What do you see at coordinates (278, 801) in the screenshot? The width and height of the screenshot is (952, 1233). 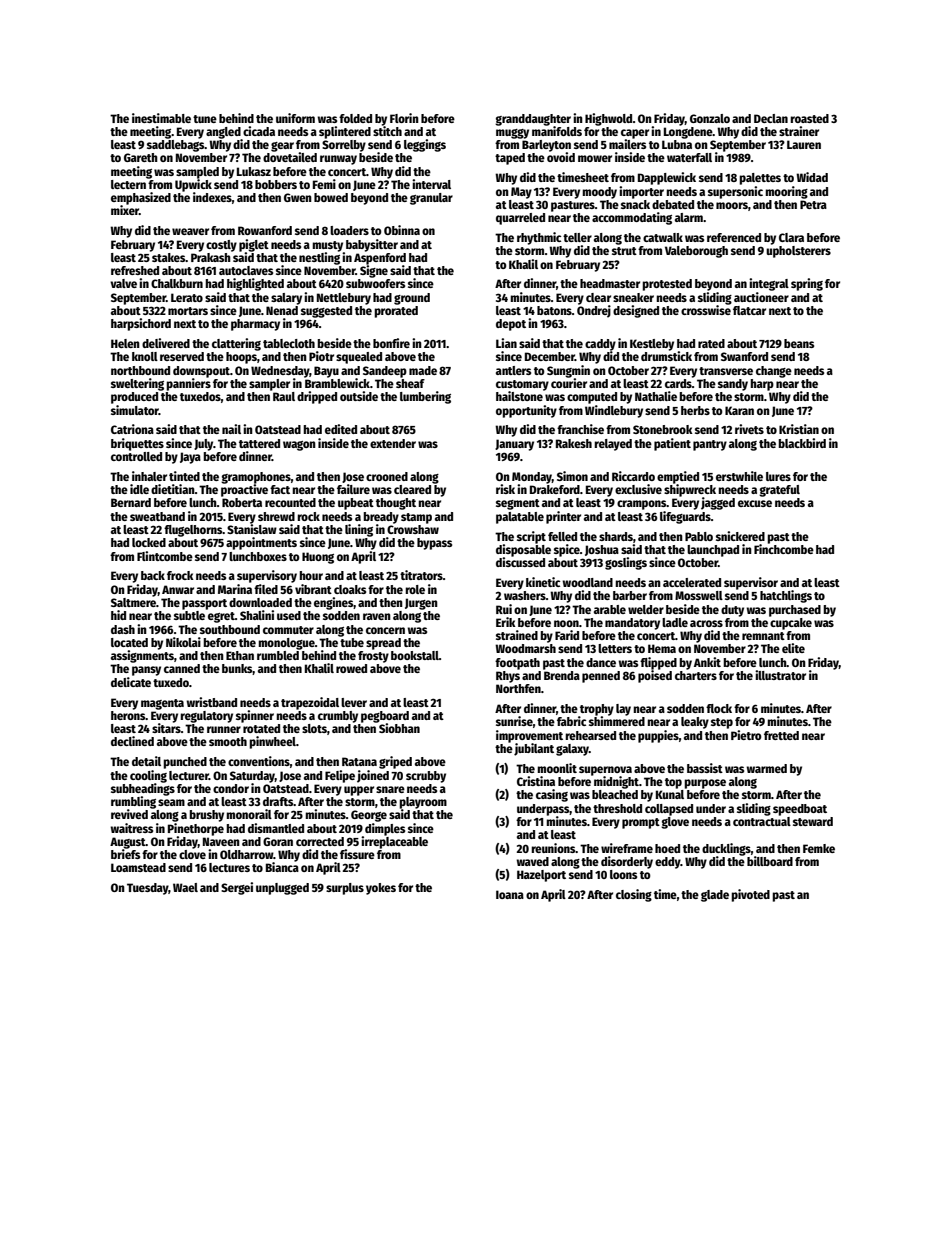 I see `drafts` at bounding box center [278, 801].
